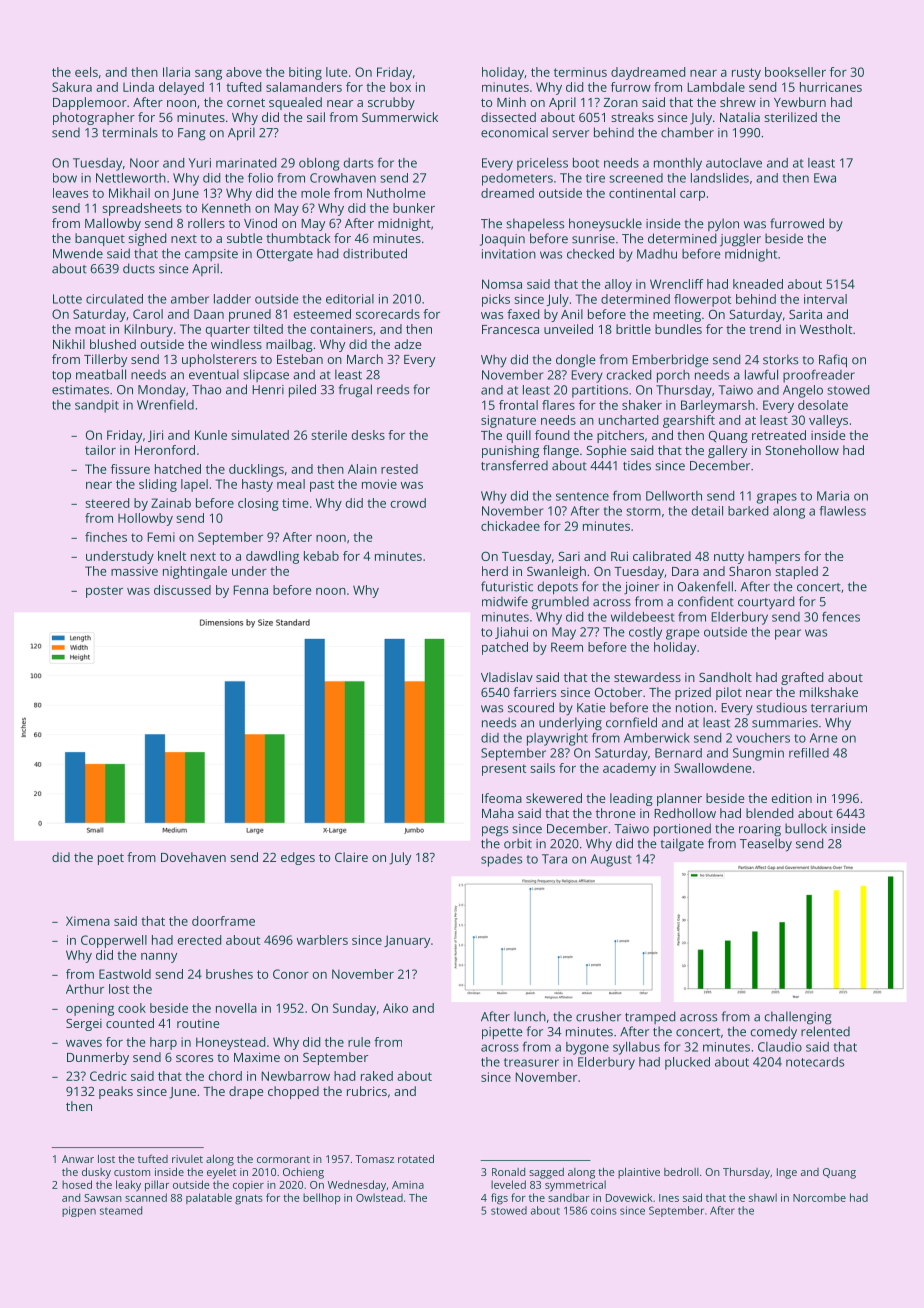 Image resolution: width=924 pixels, height=1308 pixels. I want to click on lute, so click(336, 72).
